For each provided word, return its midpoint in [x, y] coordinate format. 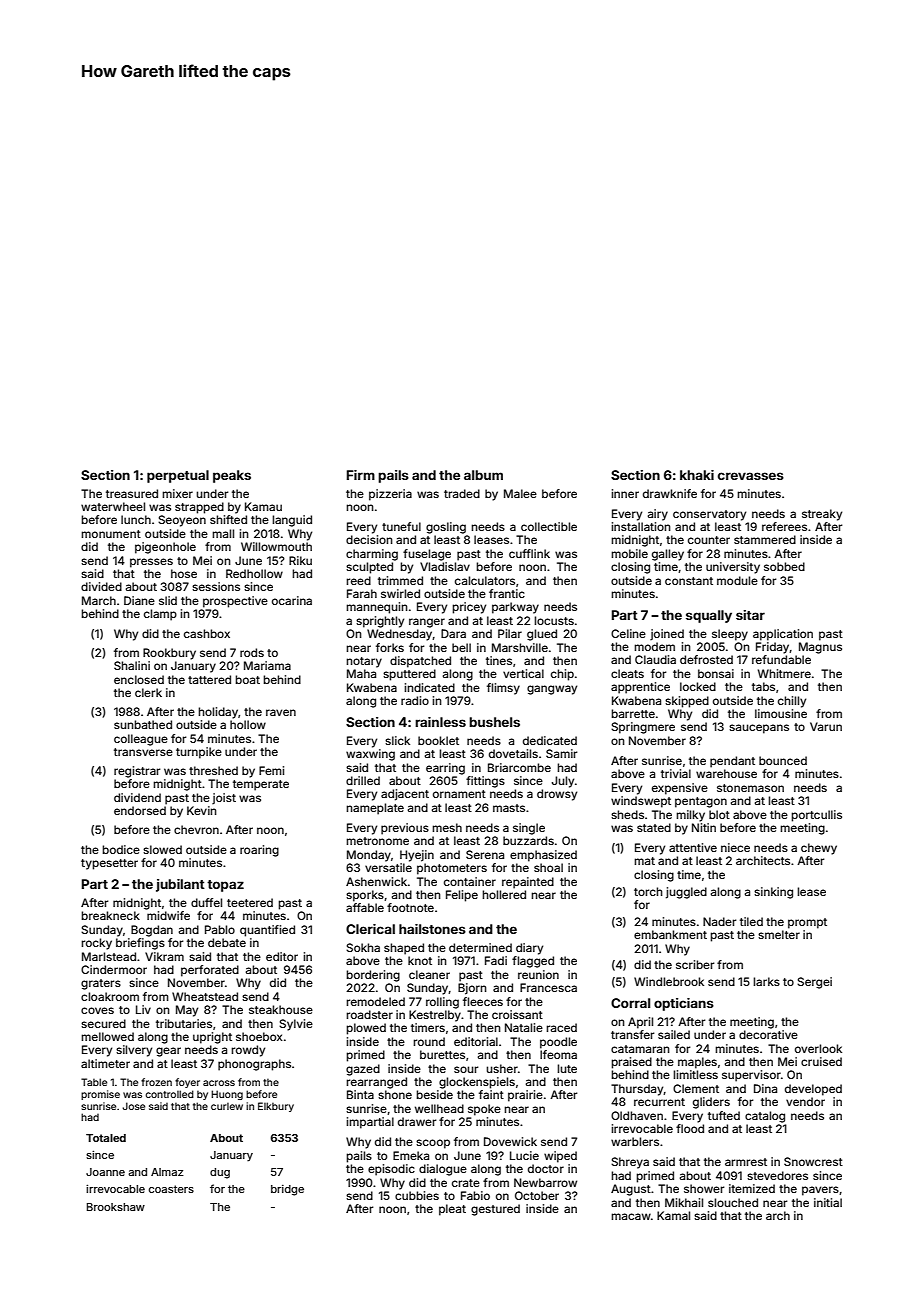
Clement [696, 1088]
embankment [670, 934]
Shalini [132, 665]
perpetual [178, 476]
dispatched [420, 662]
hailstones [432, 929]
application [783, 635]
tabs [763, 686]
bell [461, 647]
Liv [143, 1009]
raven [281, 712]
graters [101, 984]
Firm [361, 475]
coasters [171, 1189]
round [429, 1041]
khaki [697, 475]
